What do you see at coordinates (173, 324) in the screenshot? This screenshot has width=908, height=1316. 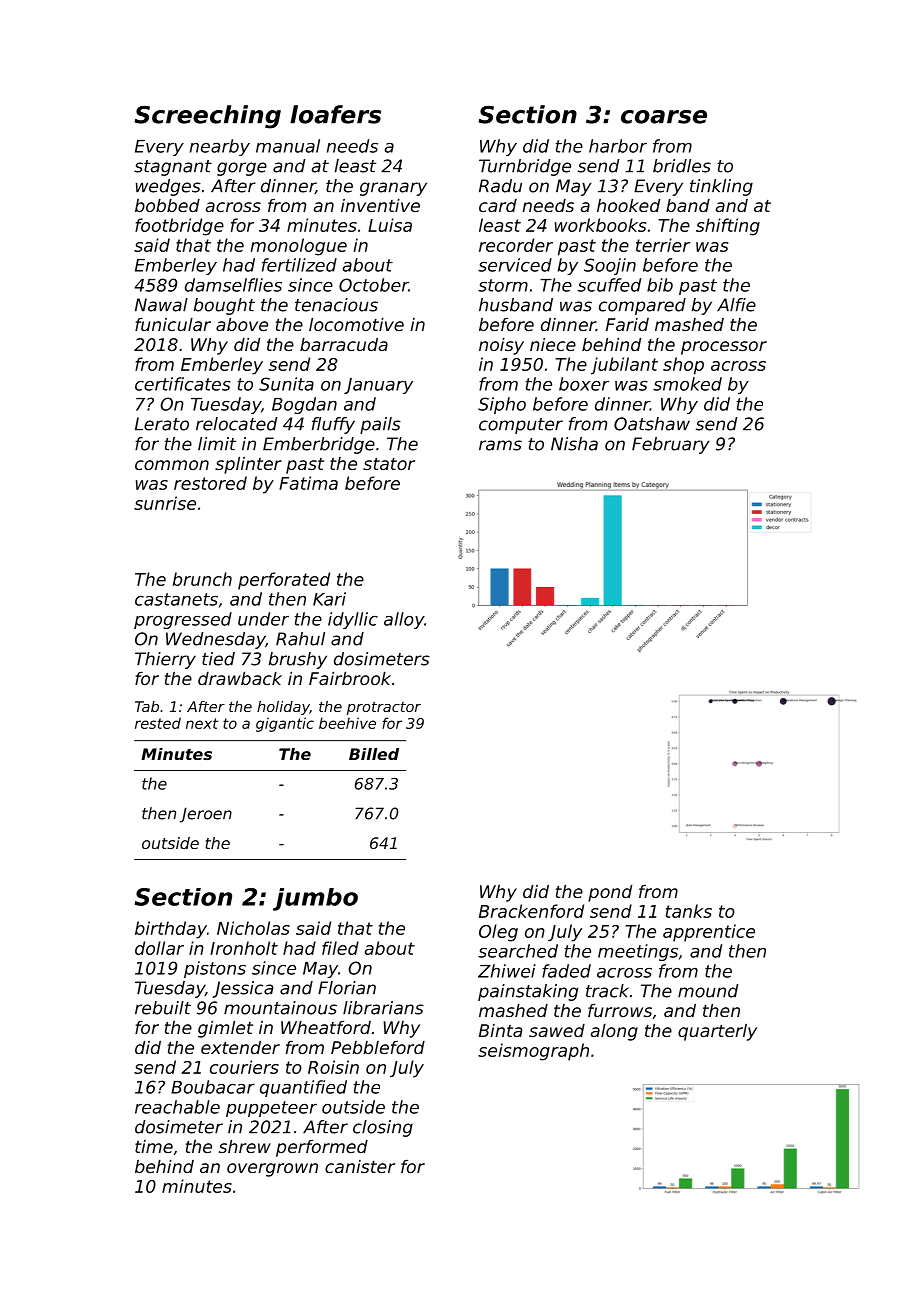 I see `funicular` at bounding box center [173, 324].
